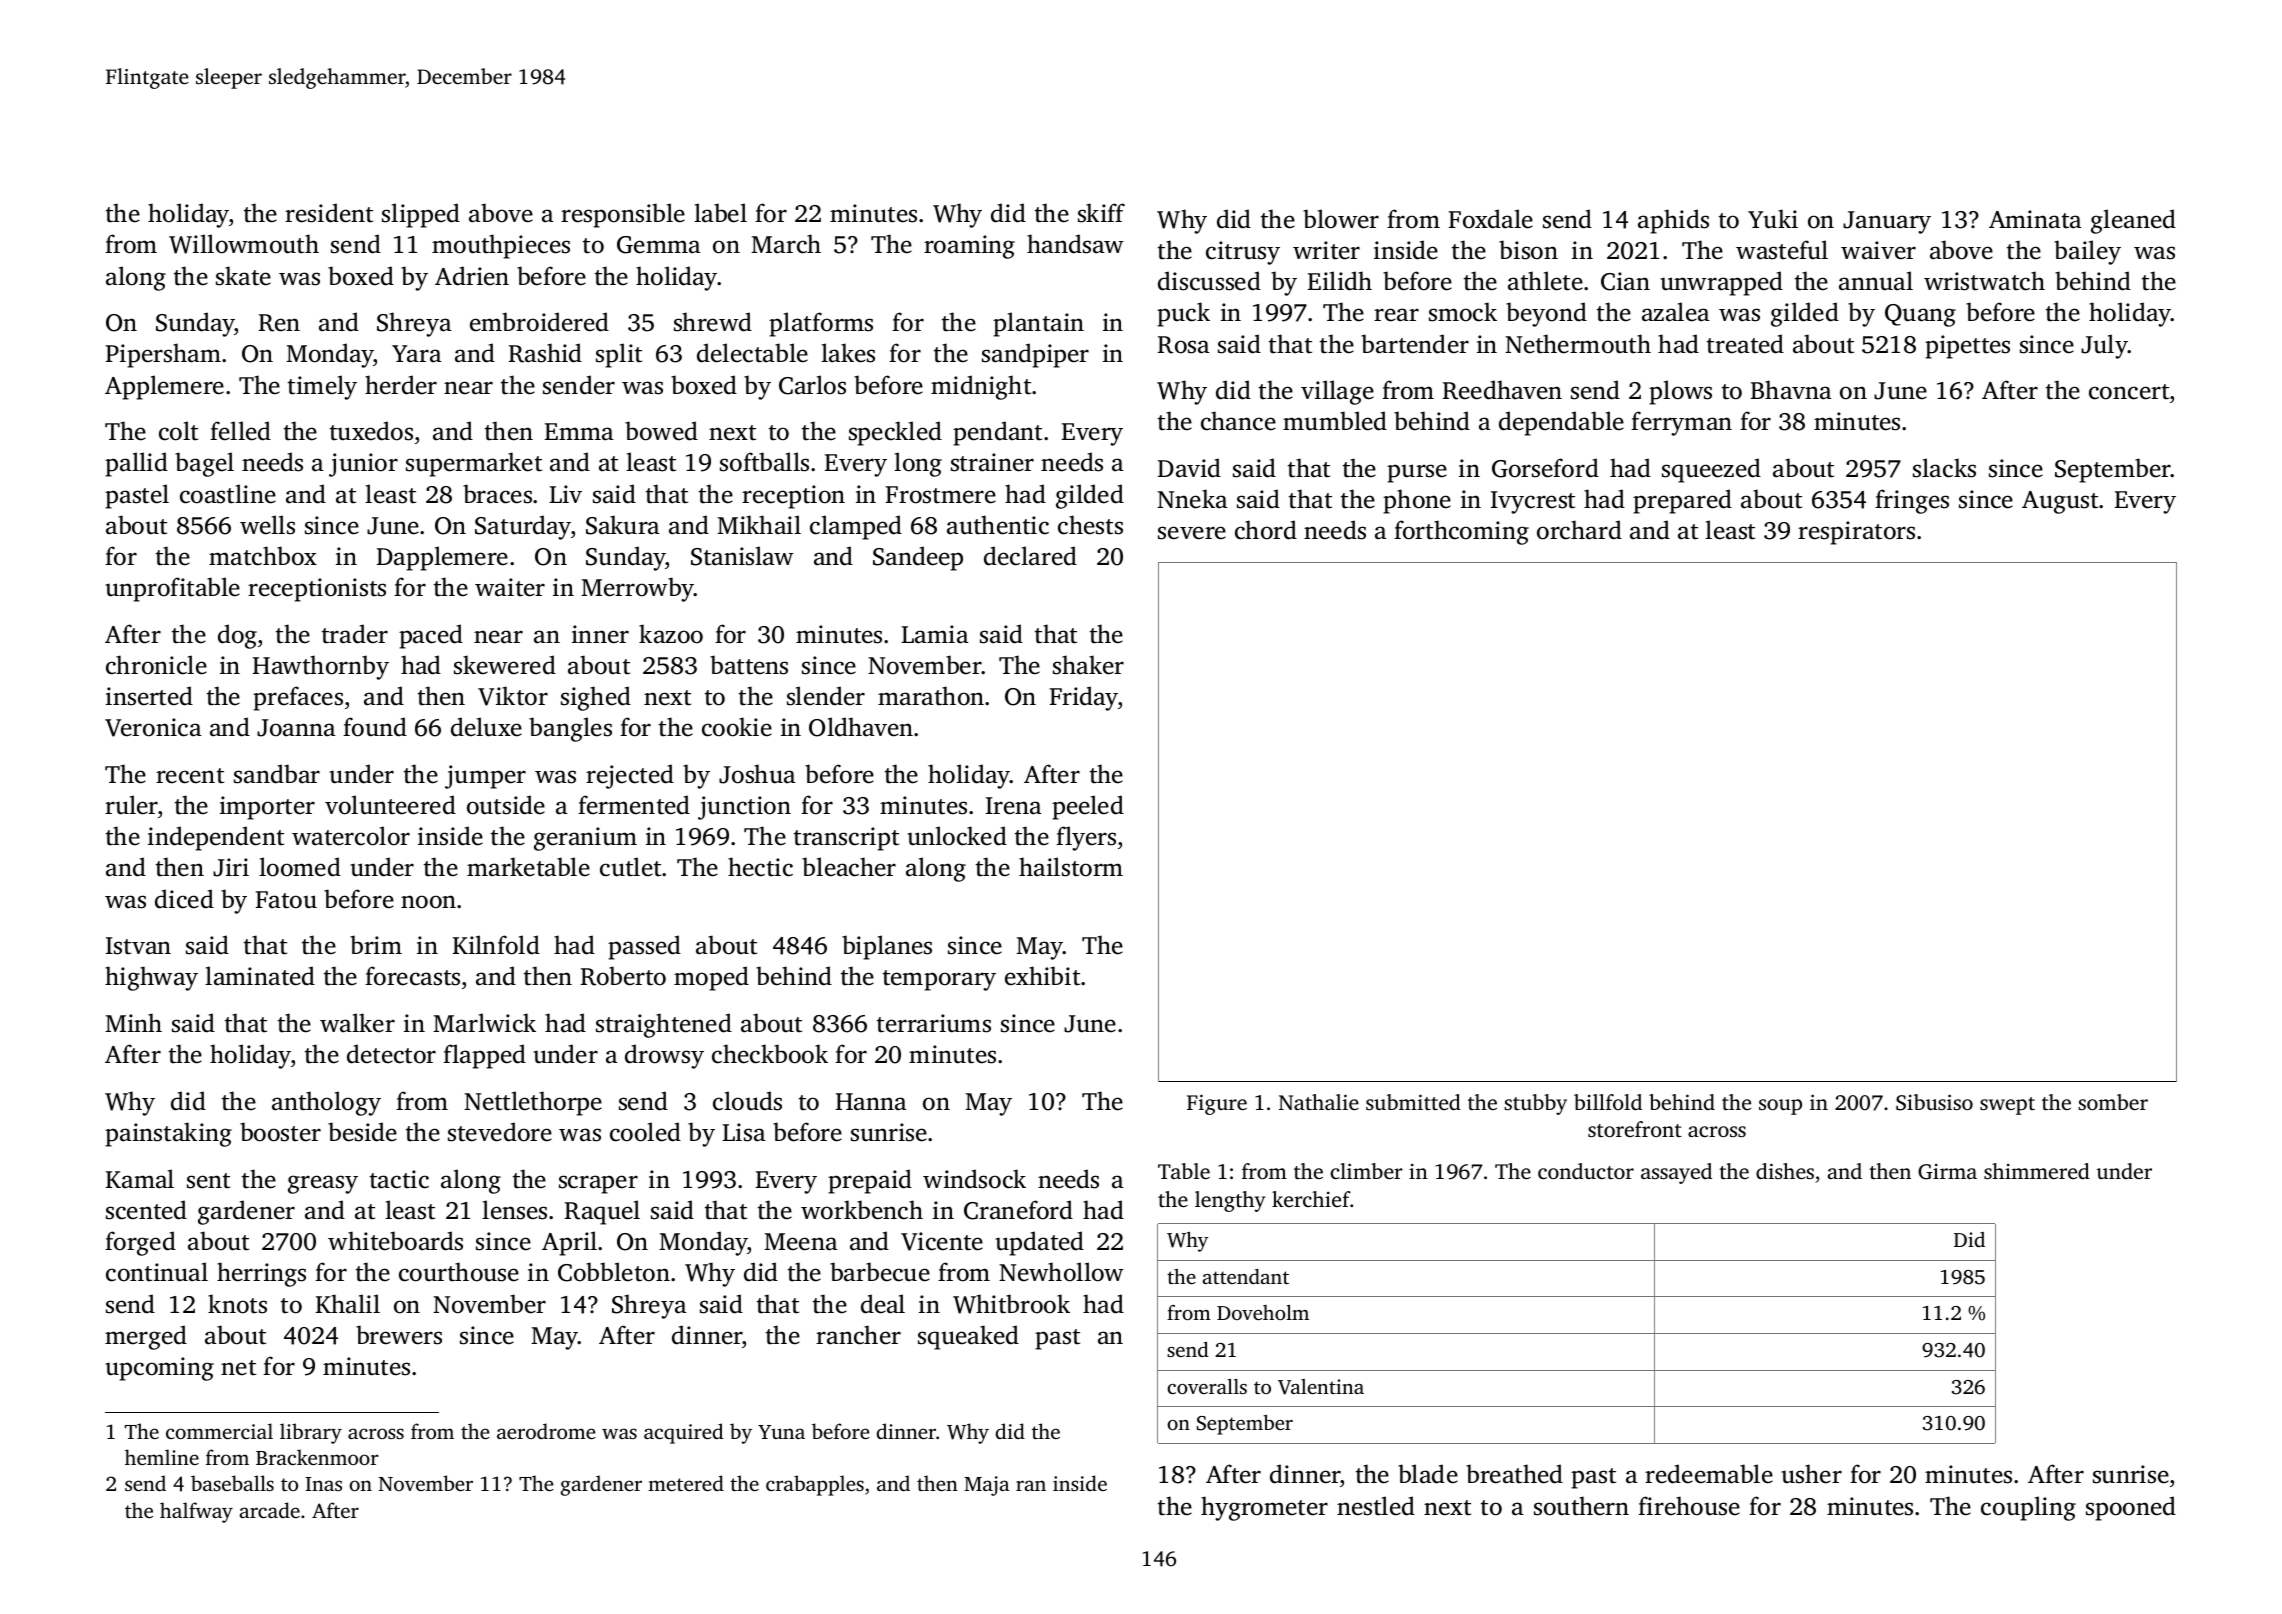 This screenshot has width=2282, height=1614. I want to click on tuxedos, so click(371, 431).
